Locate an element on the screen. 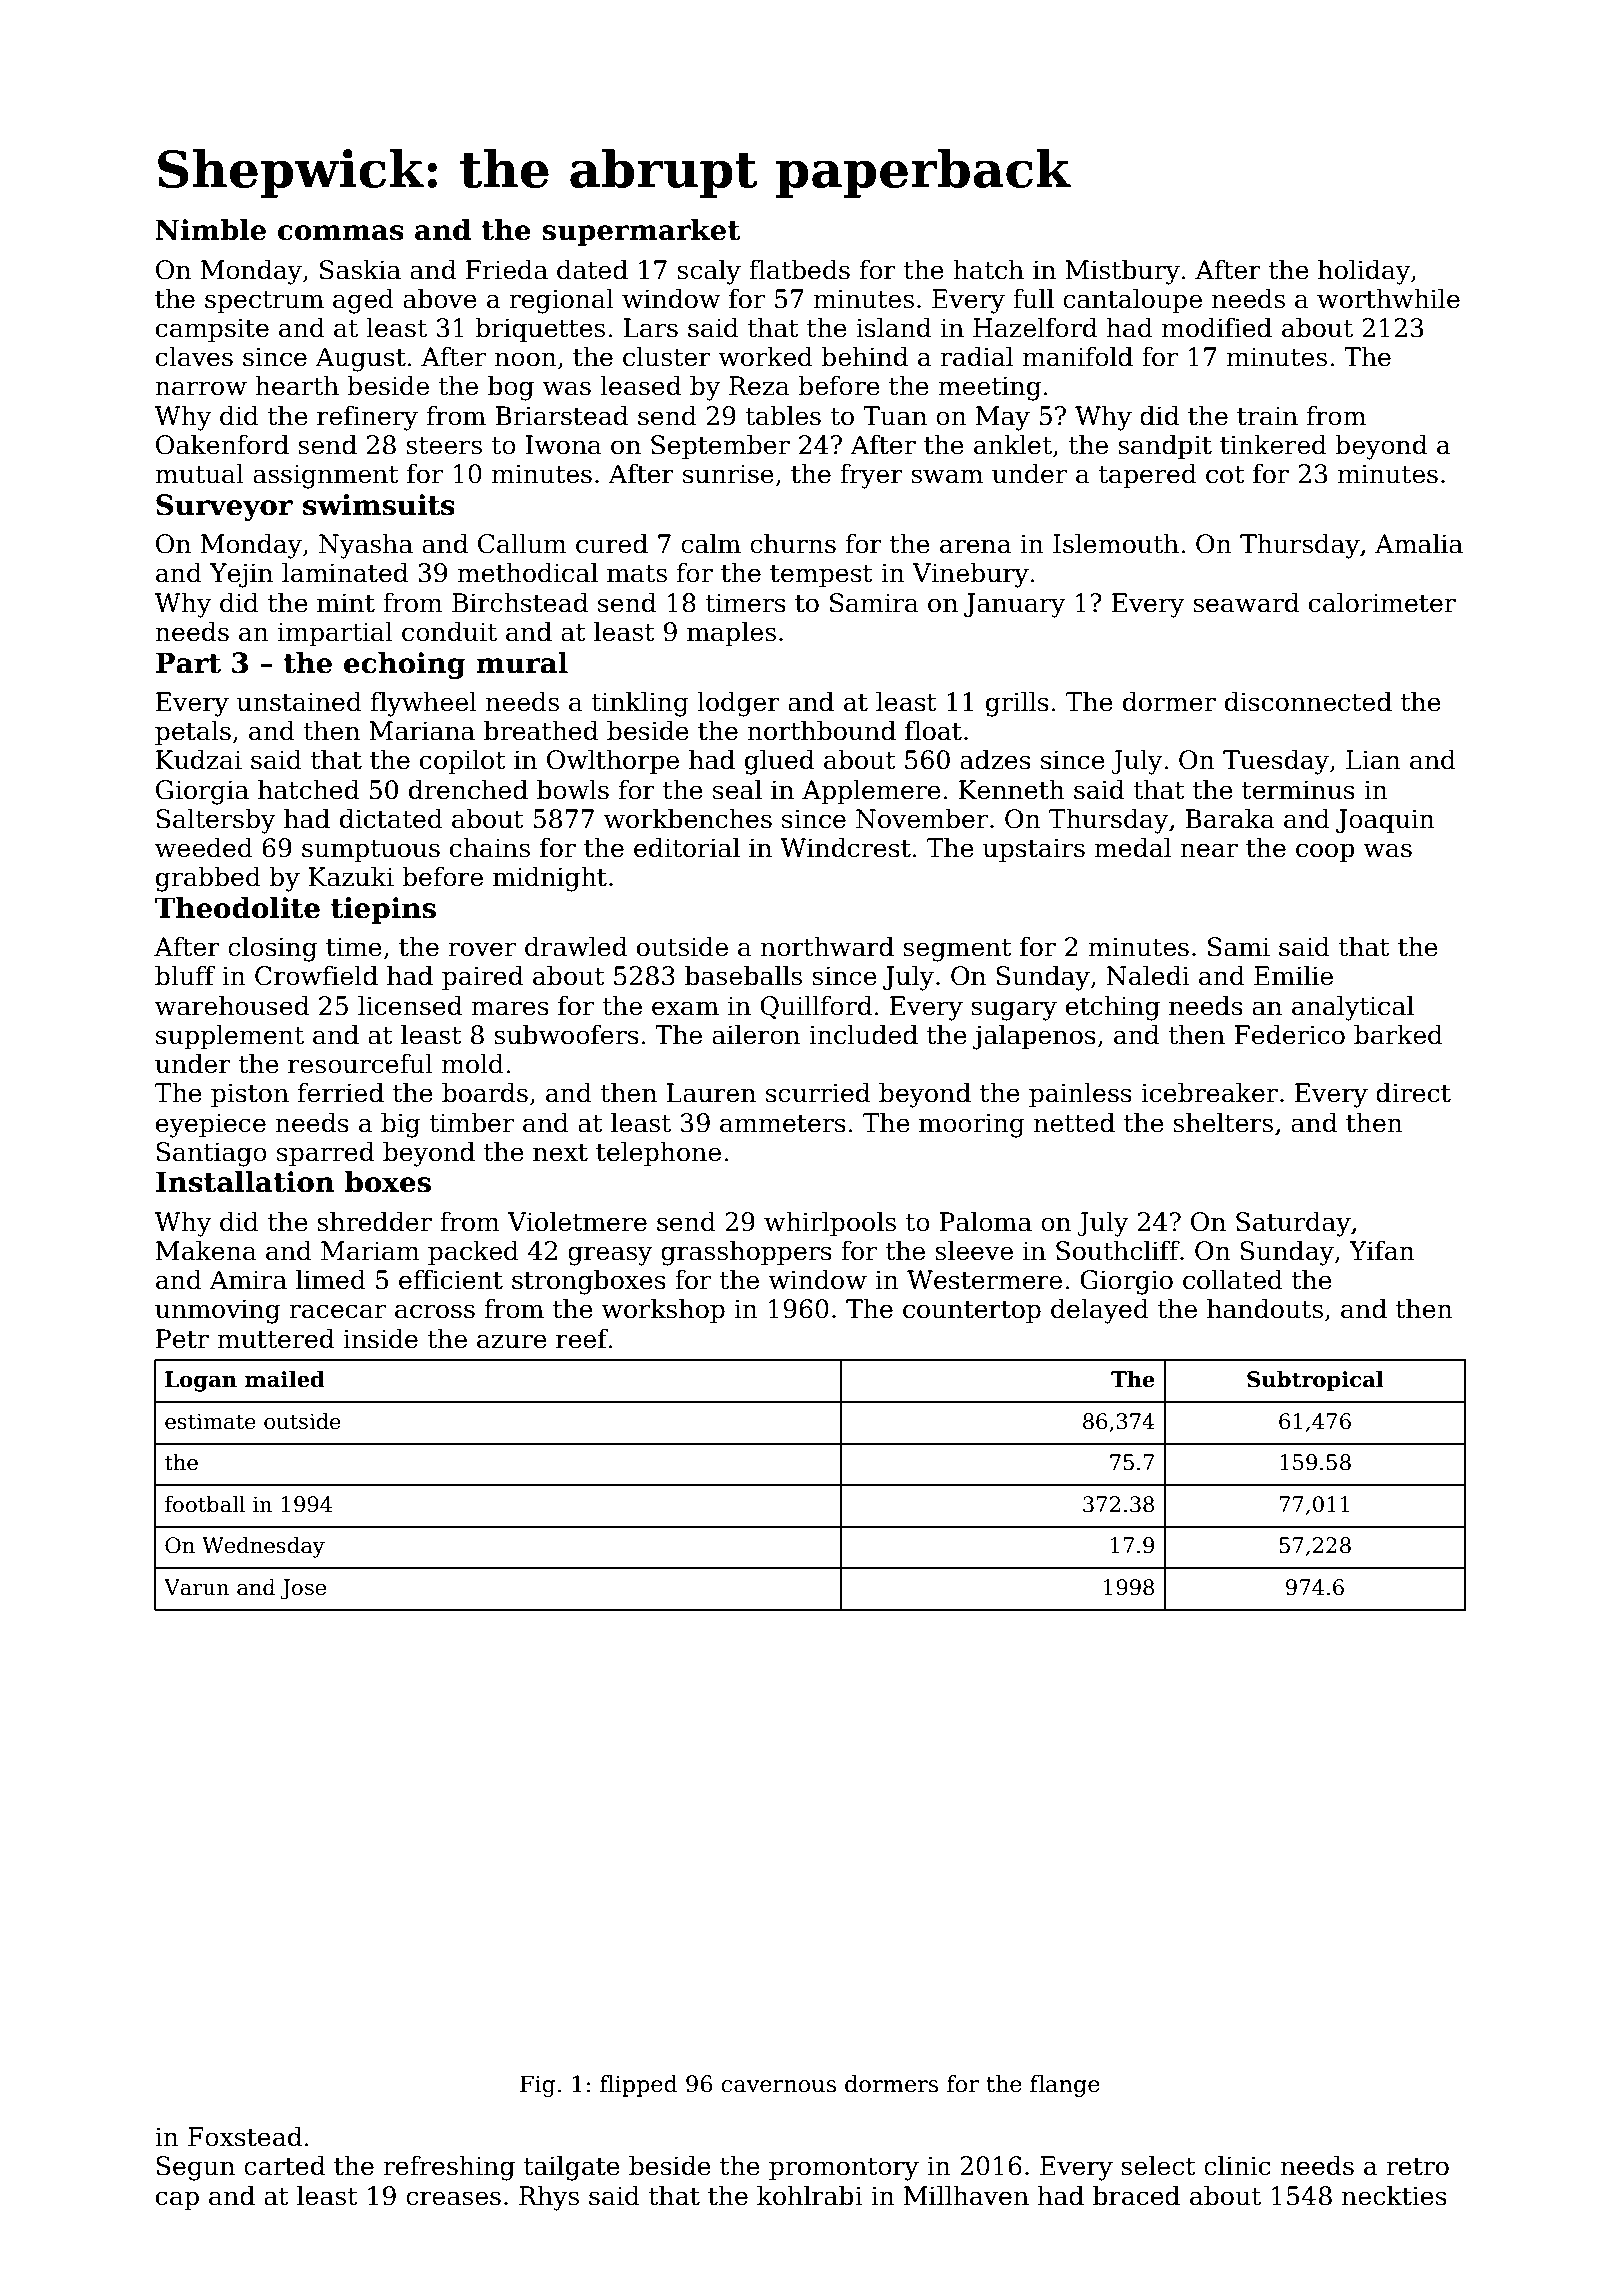 This screenshot has width=1620, height=2292. swimsuits is located at coordinates (379, 505).
